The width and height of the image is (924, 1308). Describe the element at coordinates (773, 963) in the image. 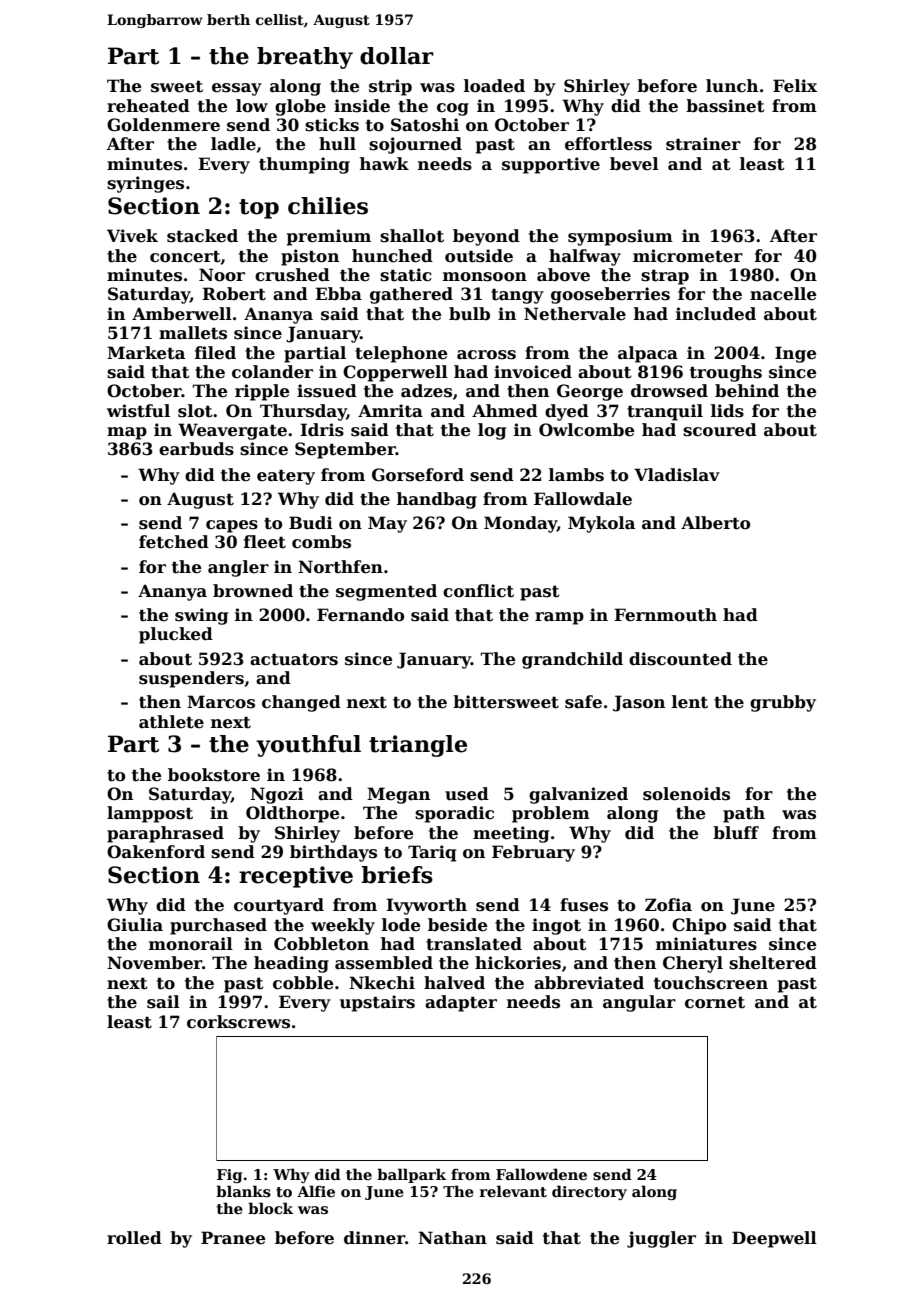

I see `sheltered` at that location.
